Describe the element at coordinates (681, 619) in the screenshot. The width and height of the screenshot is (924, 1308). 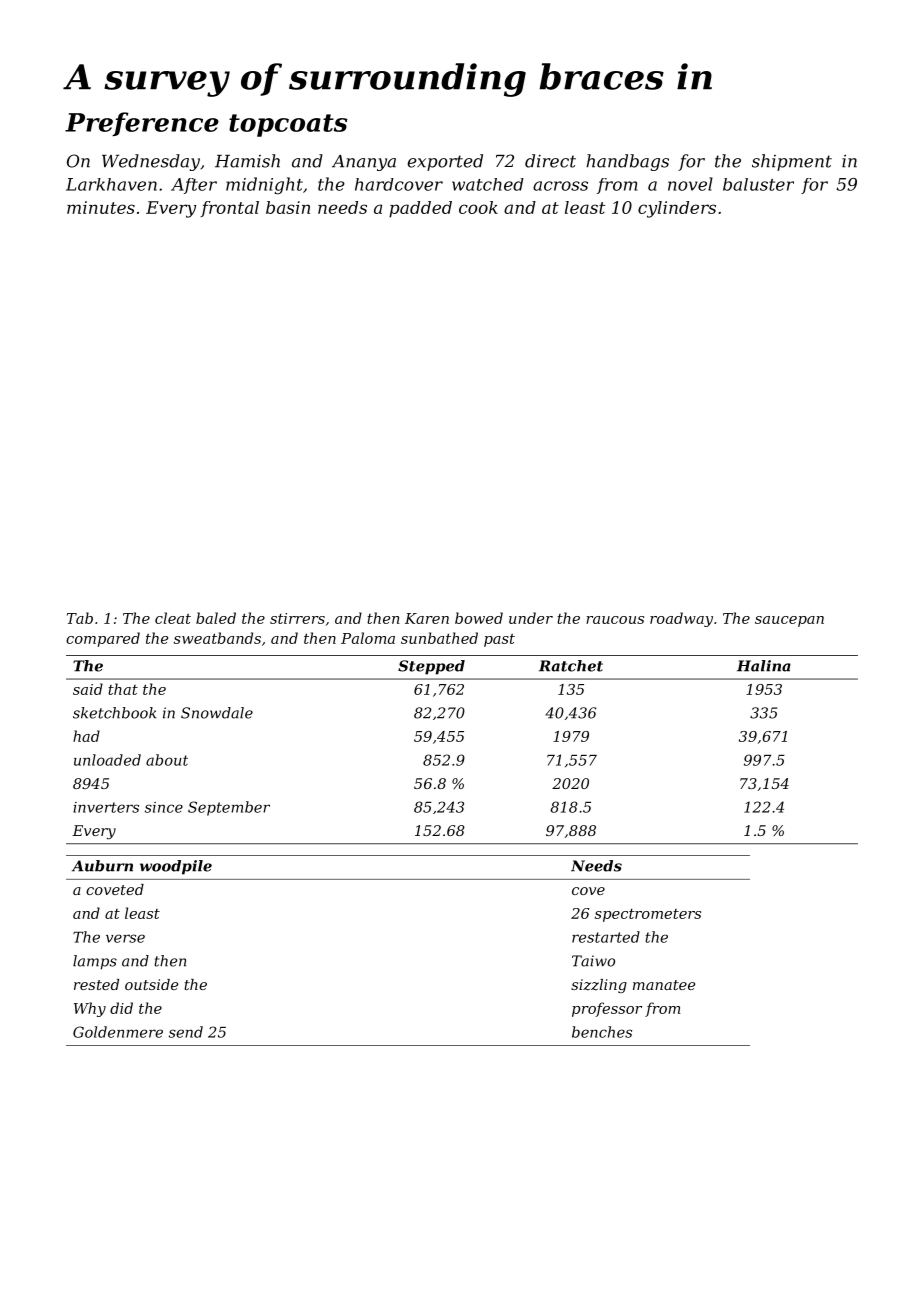
I see `roadway` at that location.
